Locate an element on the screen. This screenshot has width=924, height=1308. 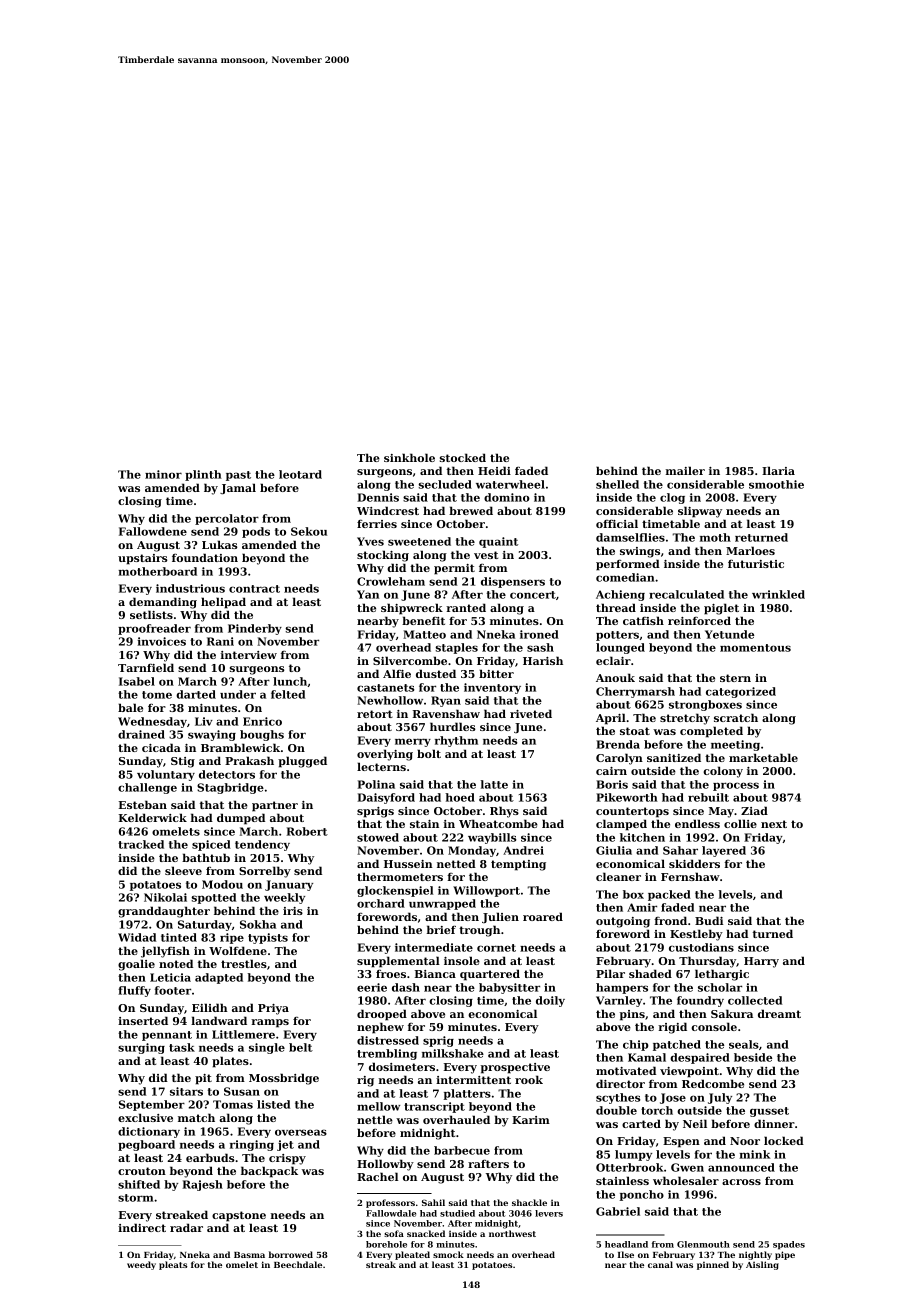
categorized is located at coordinates (741, 692).
